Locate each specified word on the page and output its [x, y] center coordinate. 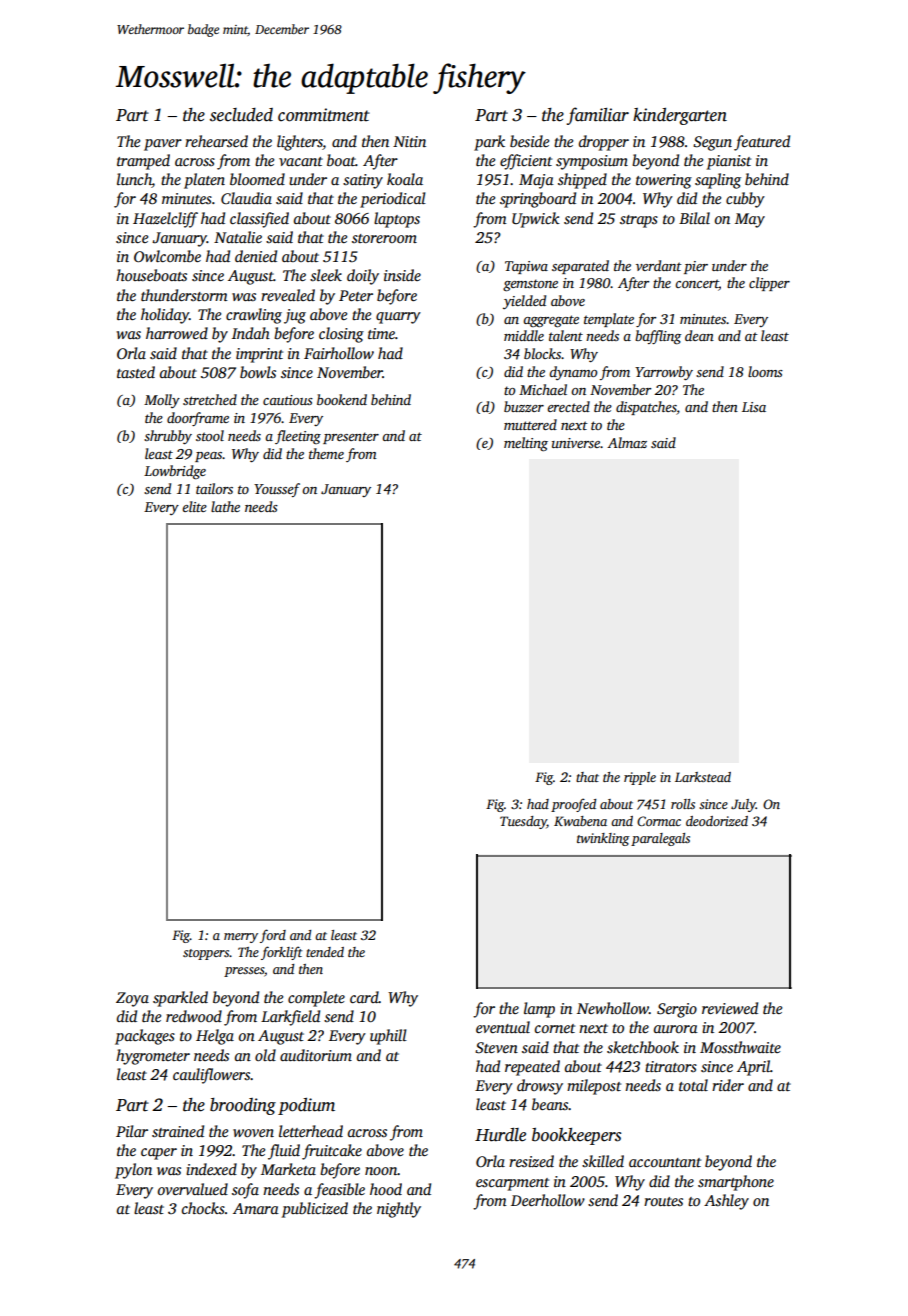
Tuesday [523, 822]
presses [244, 972]
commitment [324, 115]
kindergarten [680, 116]
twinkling [603, 839]
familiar [598, 116]
